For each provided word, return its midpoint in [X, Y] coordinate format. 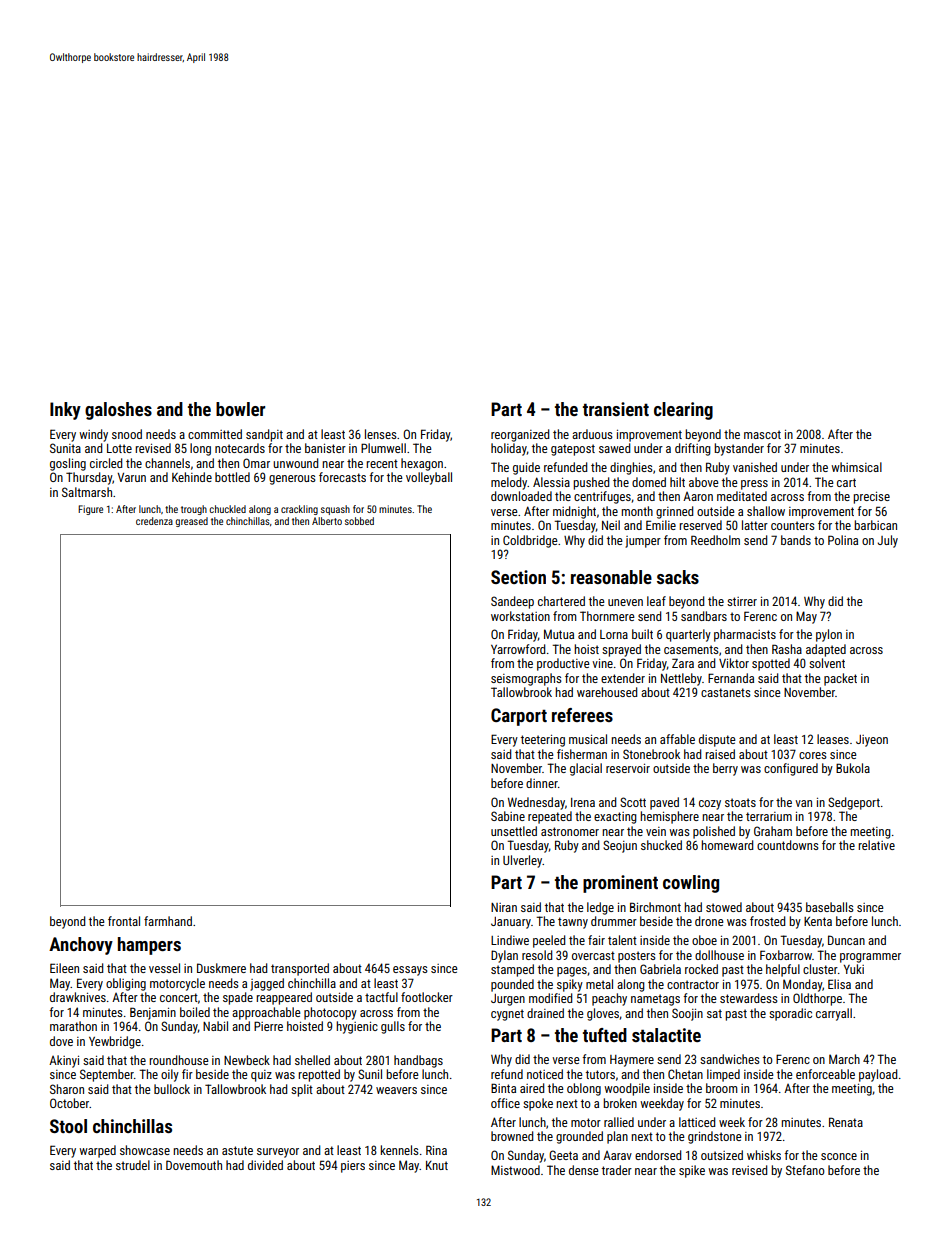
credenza [154, 521]
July [888, 541]
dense [584, 1170]
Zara [683, 663]
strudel [133, 1165]
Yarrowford [518, 649]
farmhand [168, 921]
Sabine [508, 816]
